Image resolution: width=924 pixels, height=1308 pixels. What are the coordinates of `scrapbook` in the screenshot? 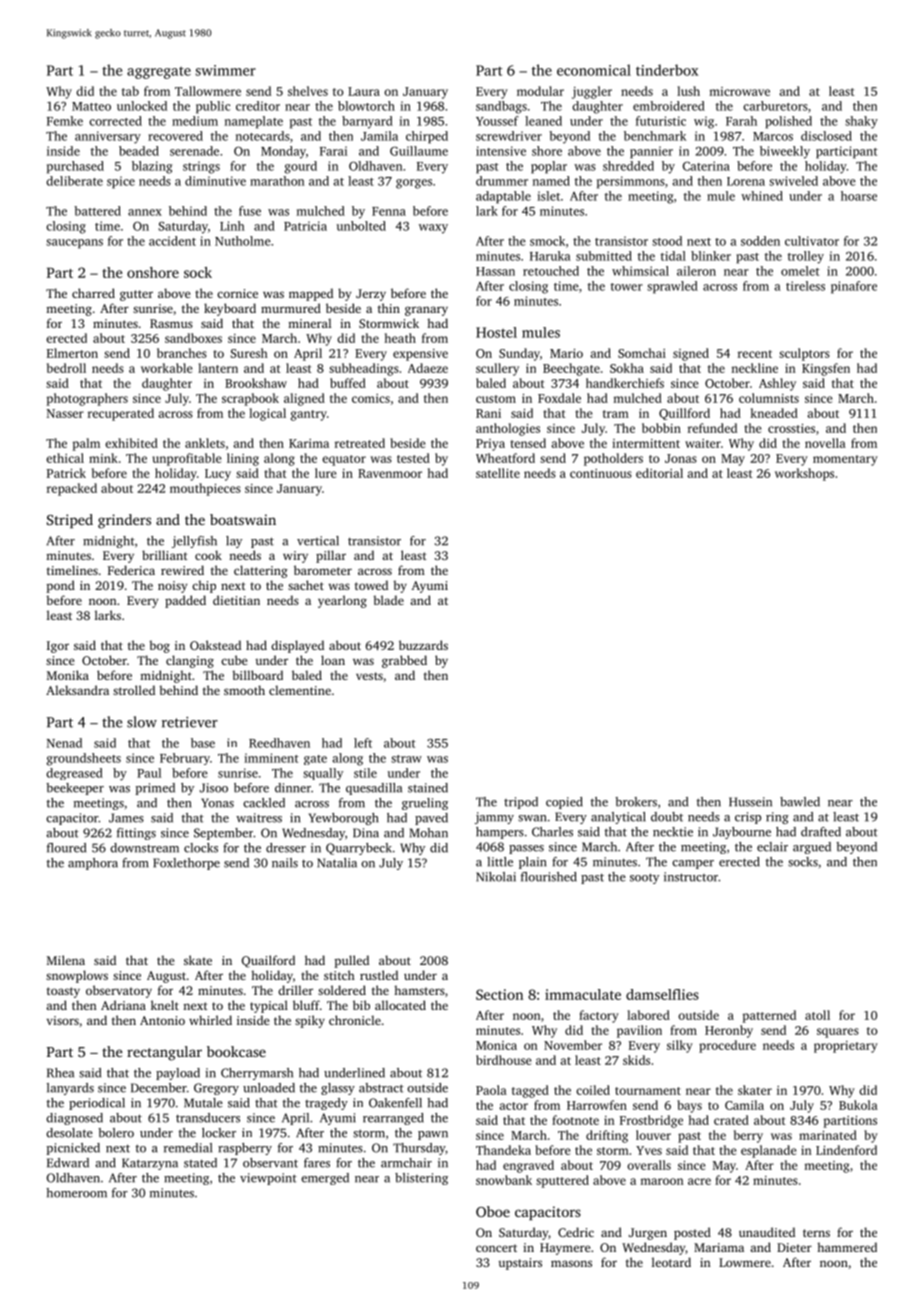 It's located at (250, 399).
